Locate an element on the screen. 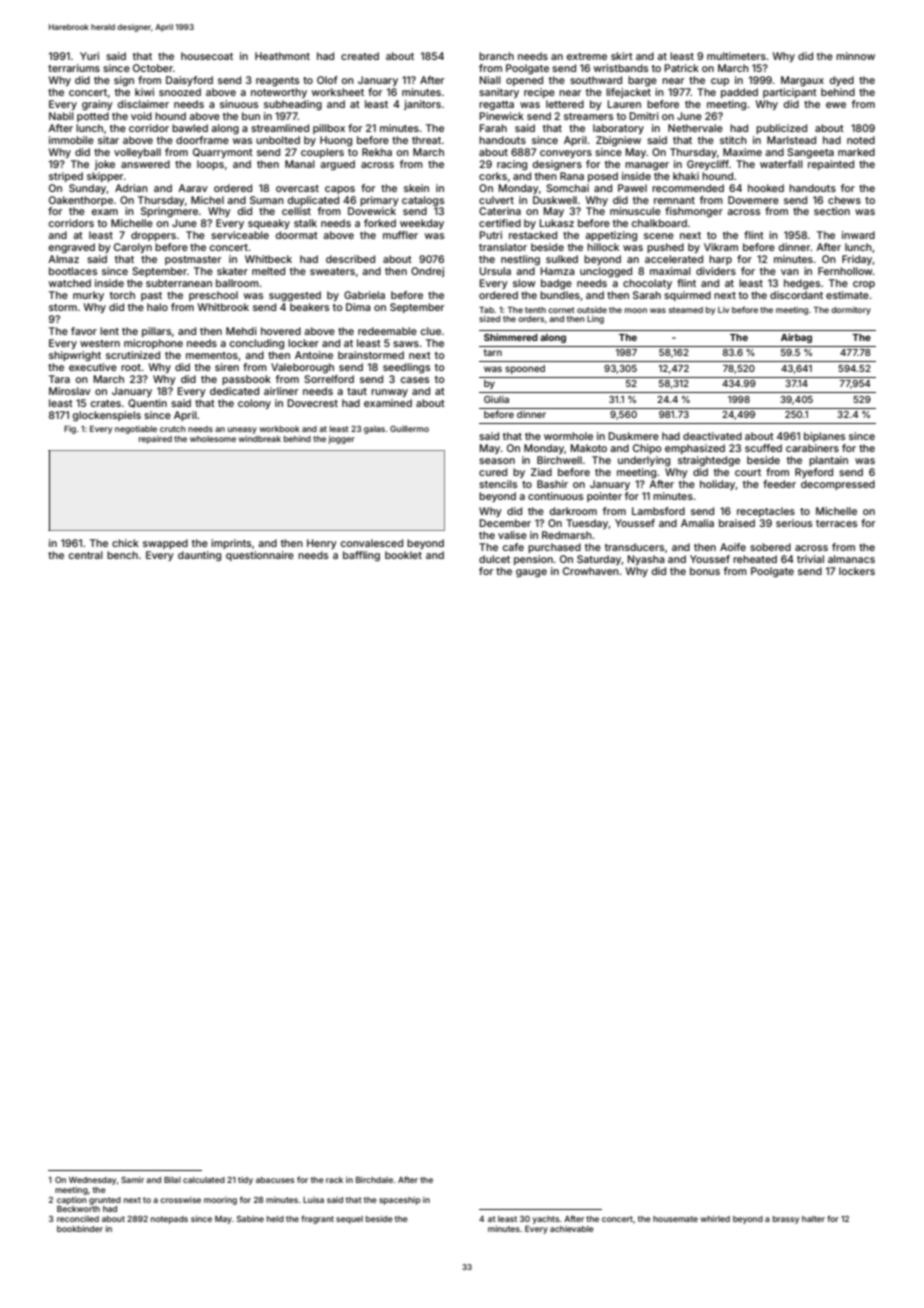 This screenshot has width=924, height=1308. brassy is located at coordinates (786, 1220).
